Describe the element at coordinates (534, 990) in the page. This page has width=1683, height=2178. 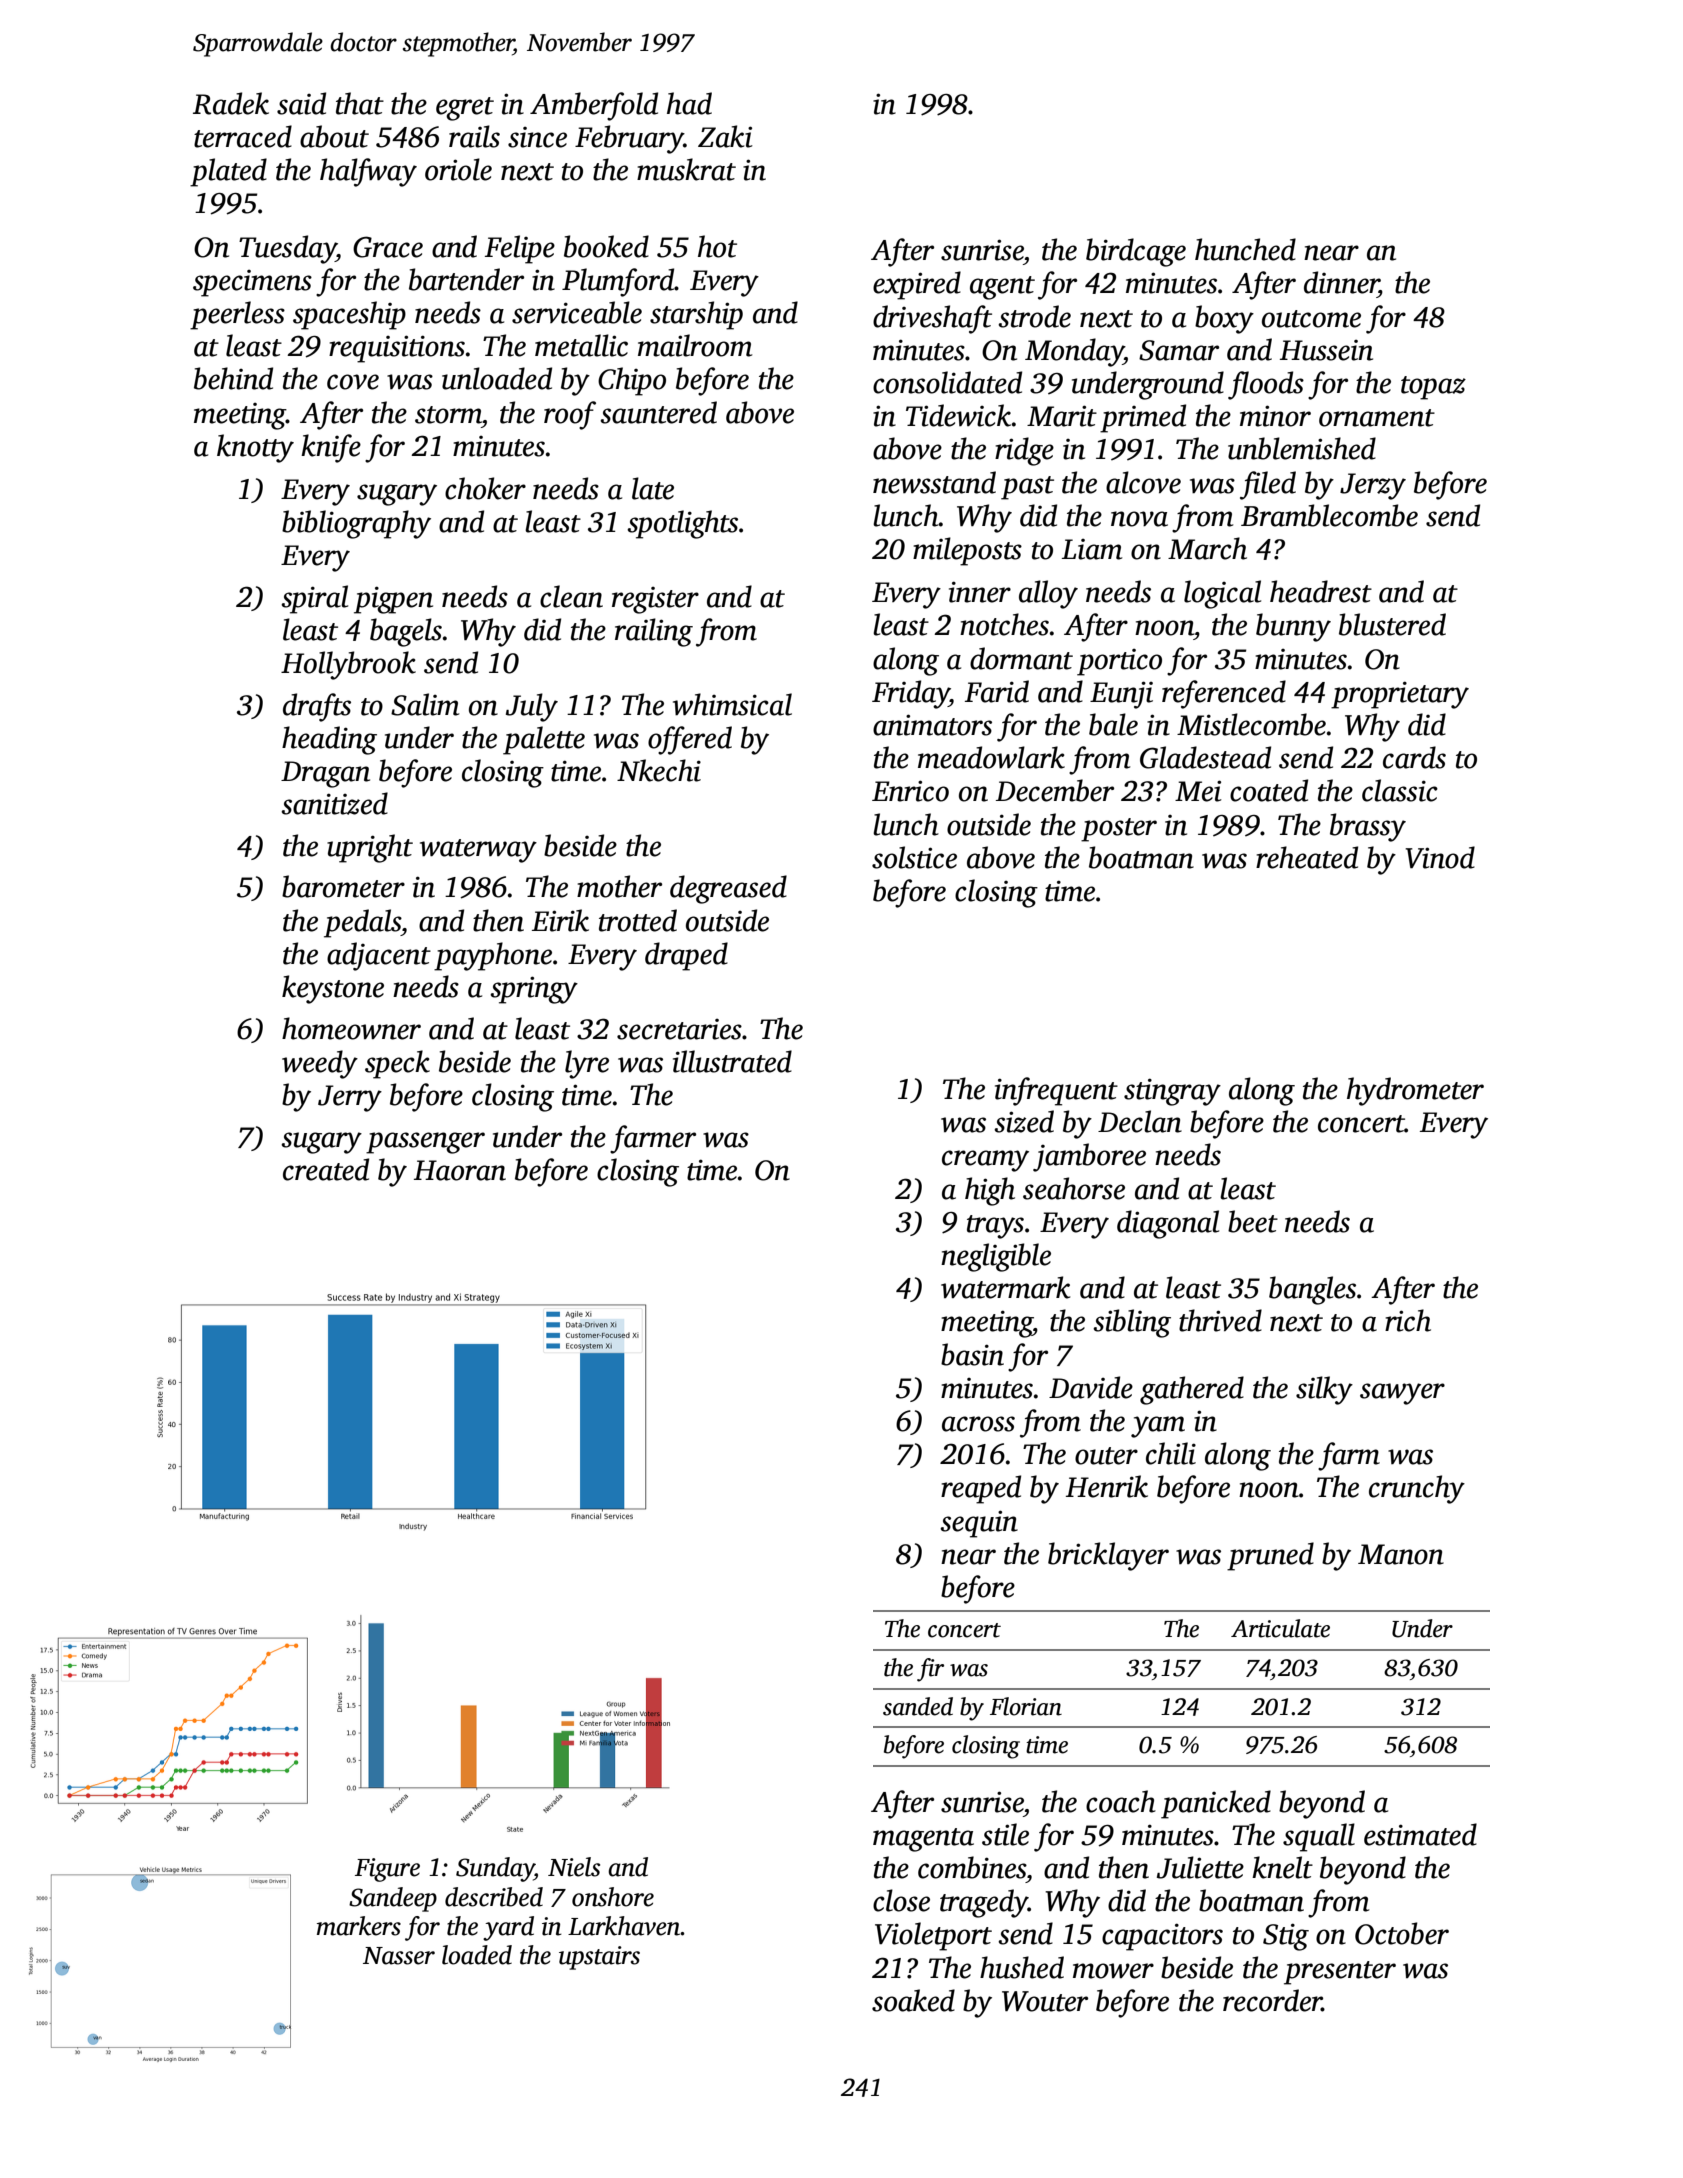
I see `springy` at that location.
